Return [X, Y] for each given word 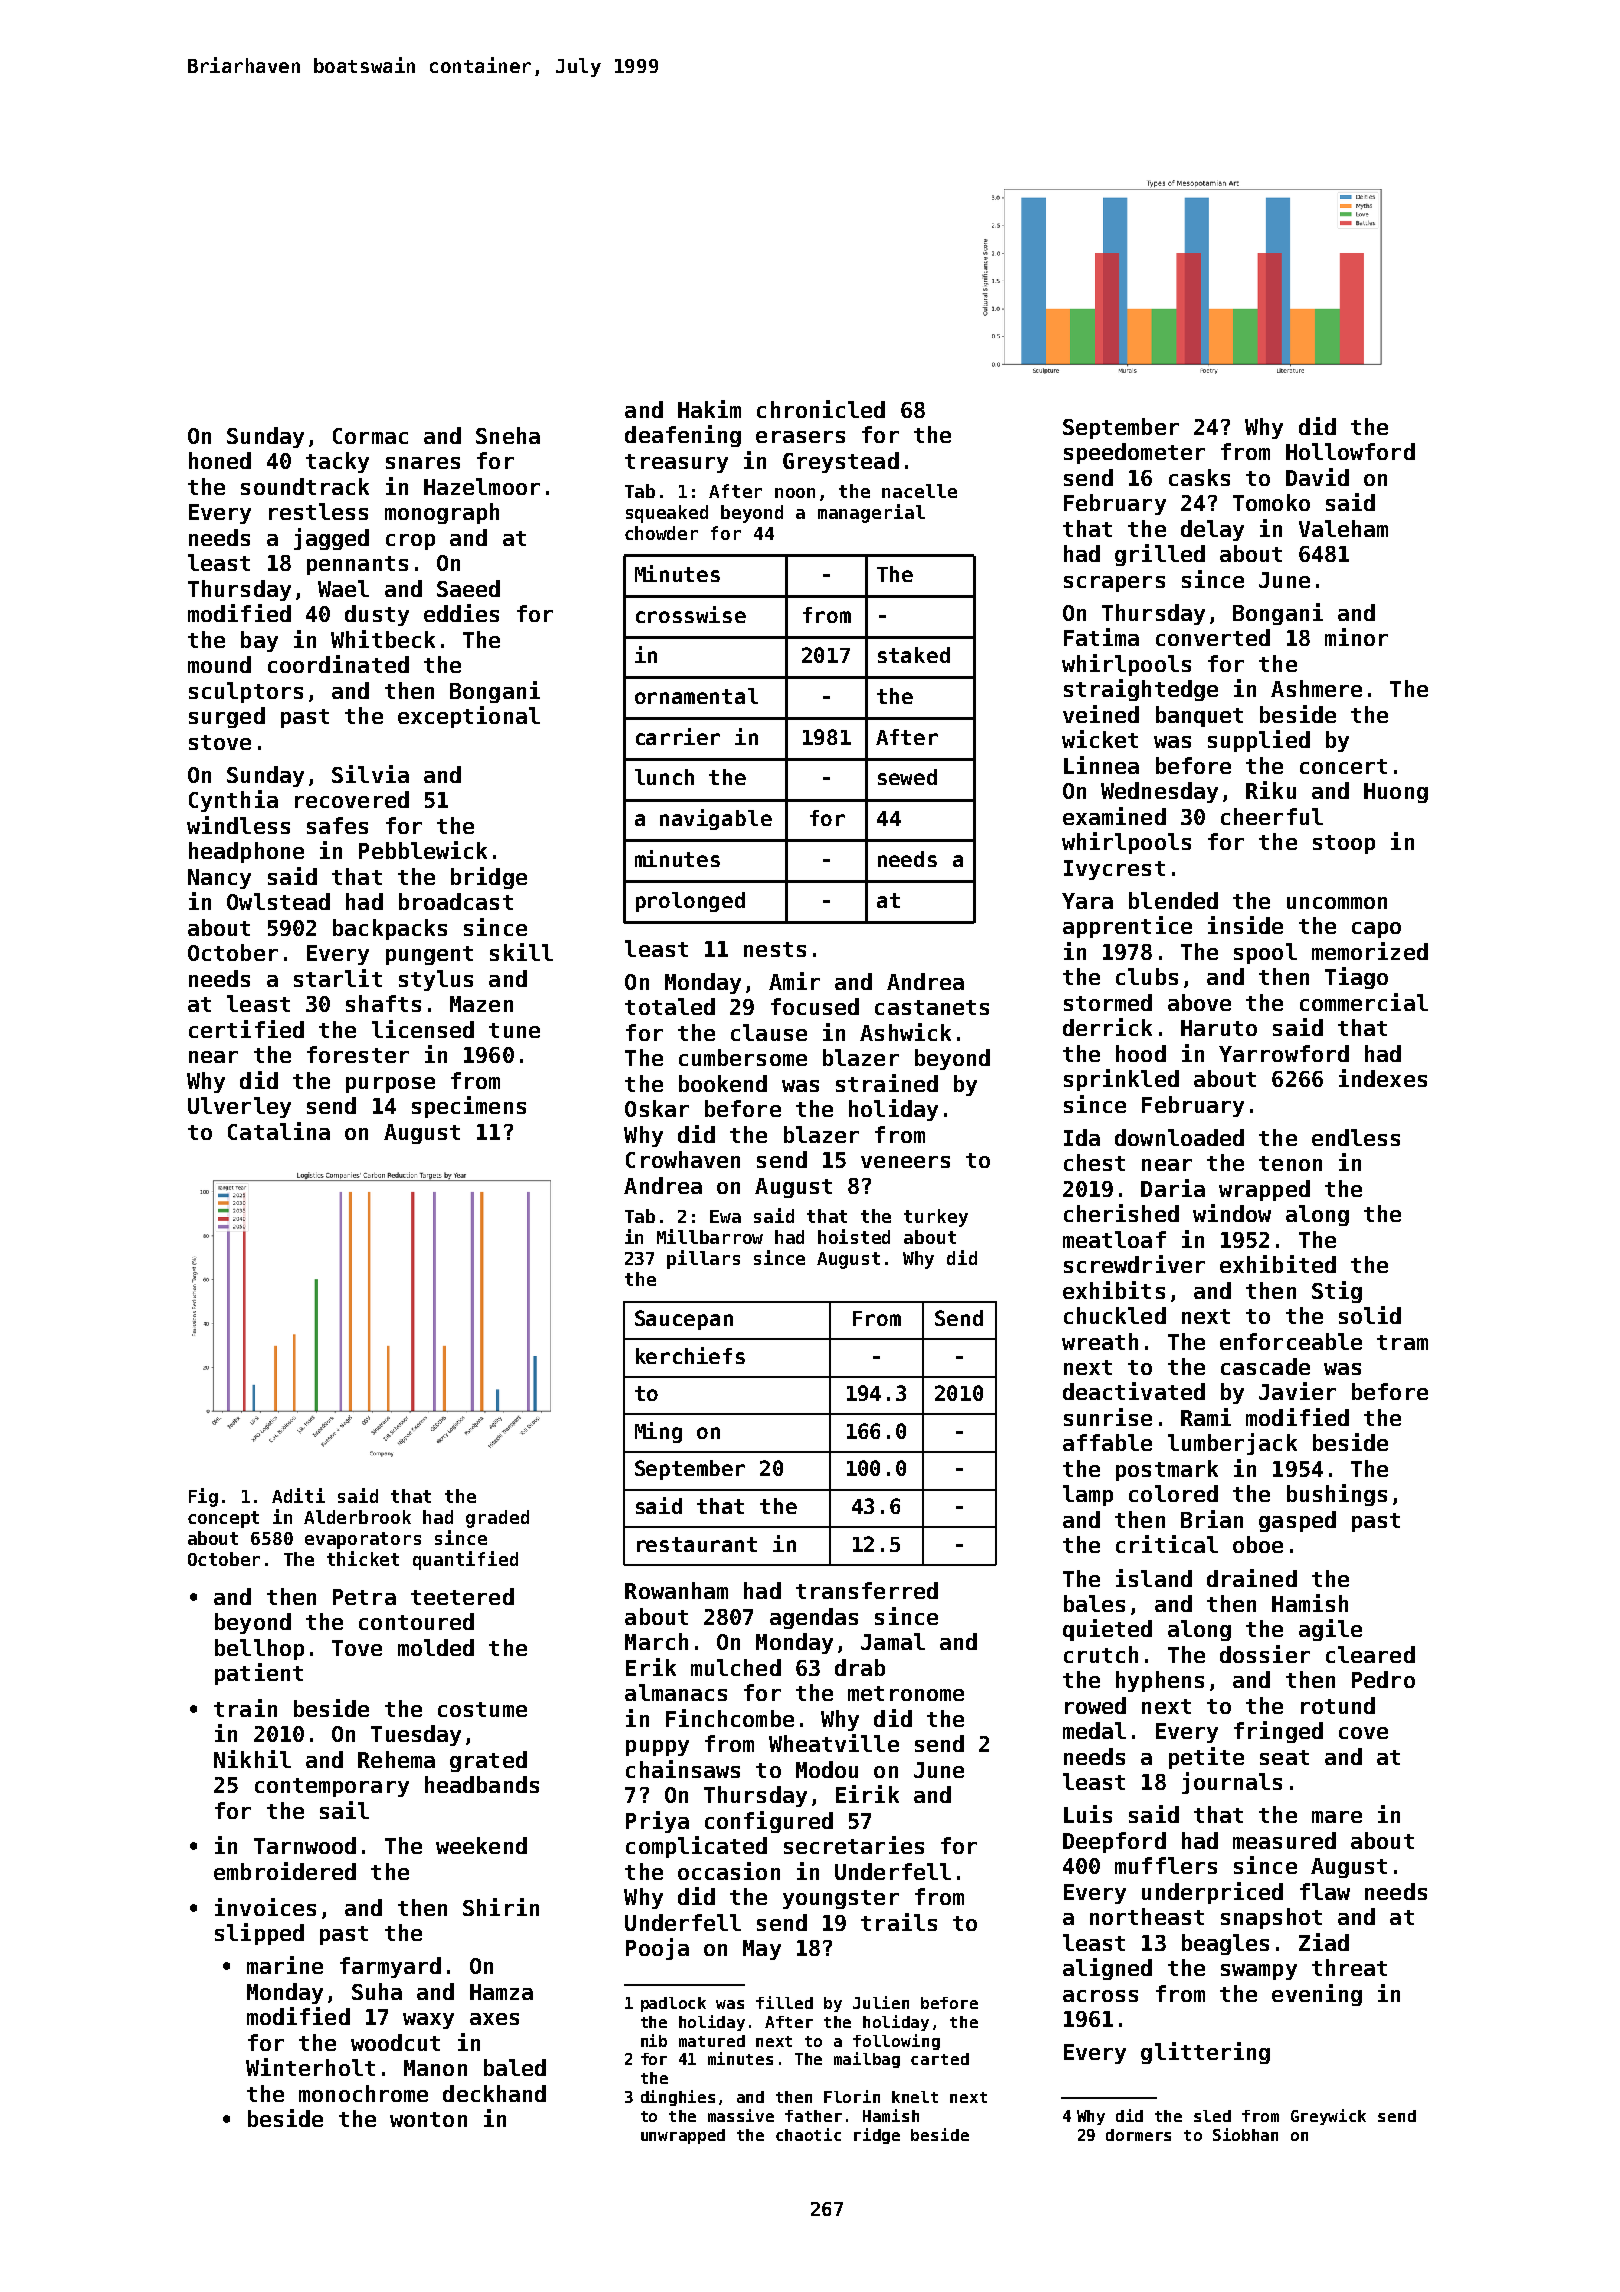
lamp [1088, 1495]
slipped [259, 1934]
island [1154, 1578]
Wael [343, 588]
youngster [841, 1899]
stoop [1344, 844]
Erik [651, 1667]
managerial [871, 513]
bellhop [259, 1649]
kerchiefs [690, 1355]
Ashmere [1316, 688]
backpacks [390, 929]
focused [815, 1006]
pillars [703, 1259]
